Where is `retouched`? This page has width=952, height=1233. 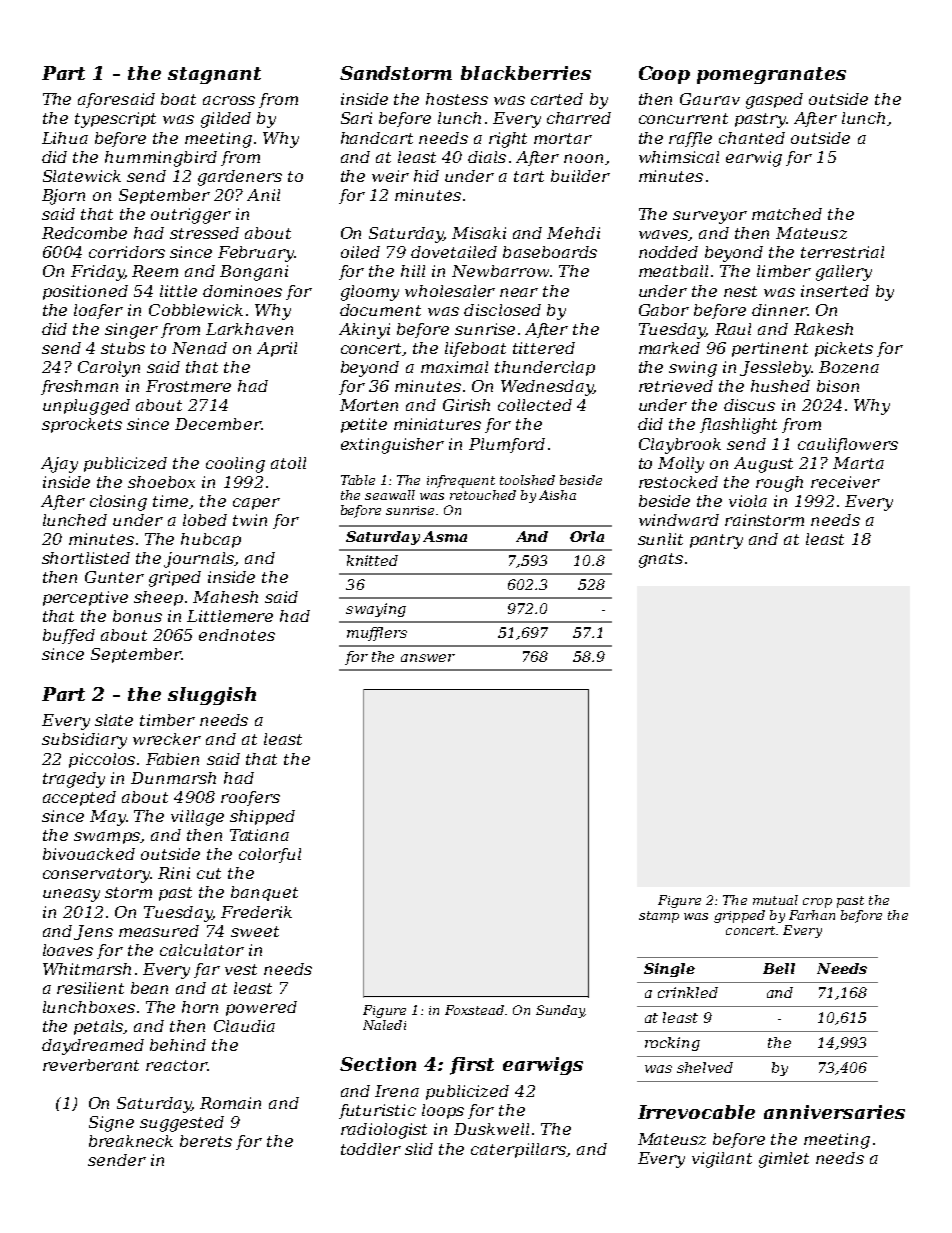 retouched is located at coordinates (483, 495).
